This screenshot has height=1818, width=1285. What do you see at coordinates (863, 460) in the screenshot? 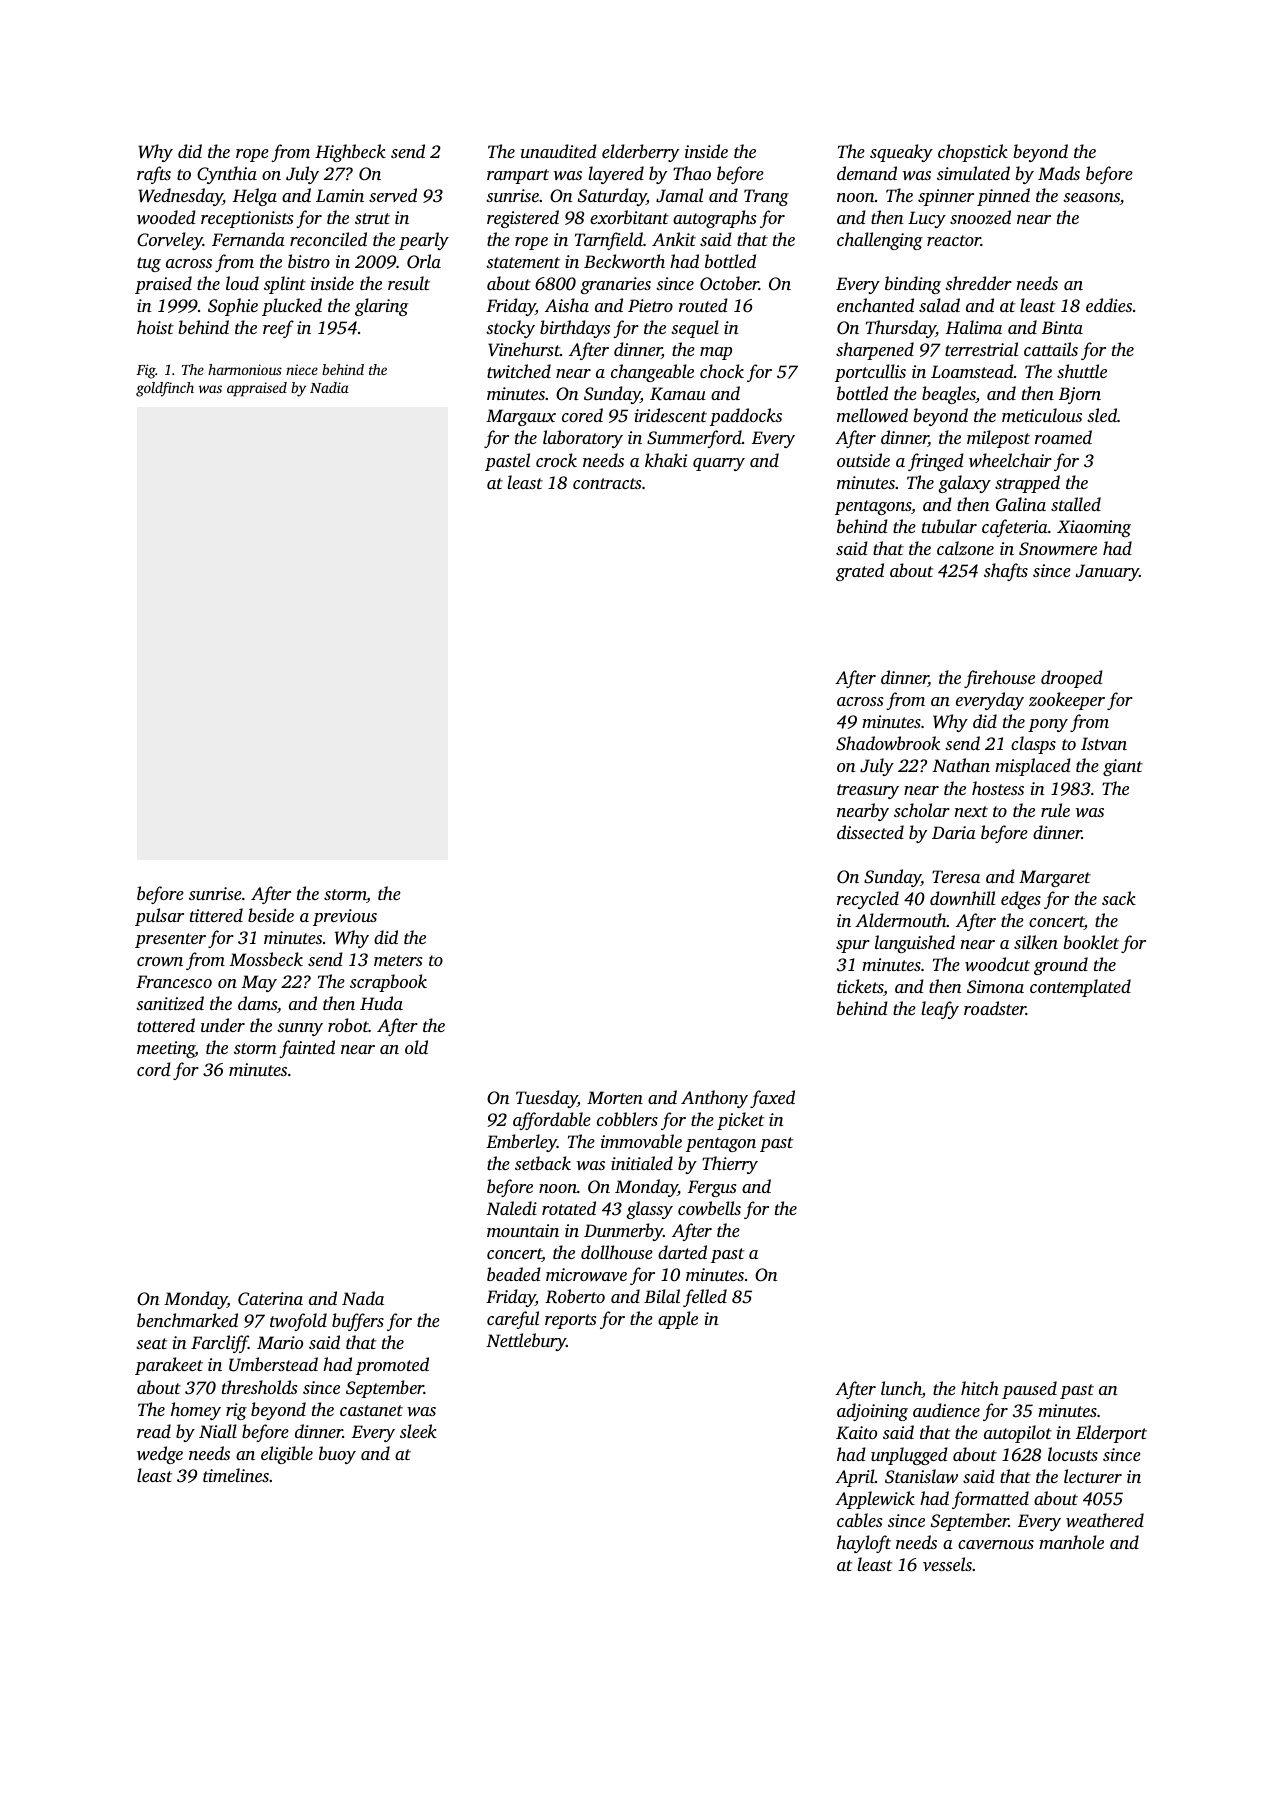
I see `outside` at bounding box center [863, 460].
